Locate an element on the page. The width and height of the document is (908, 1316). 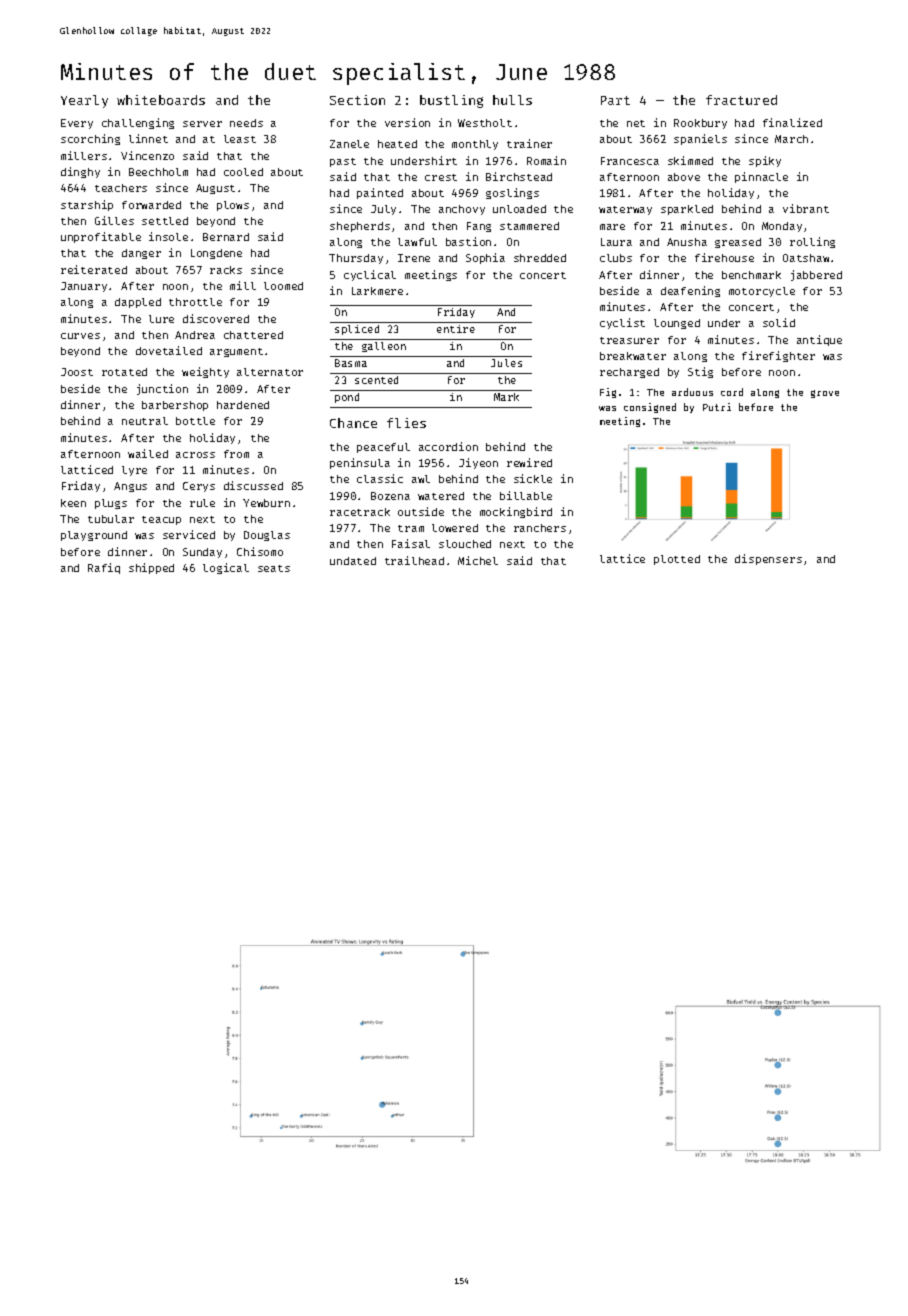
deafening is located at coordinates (690, 291).
